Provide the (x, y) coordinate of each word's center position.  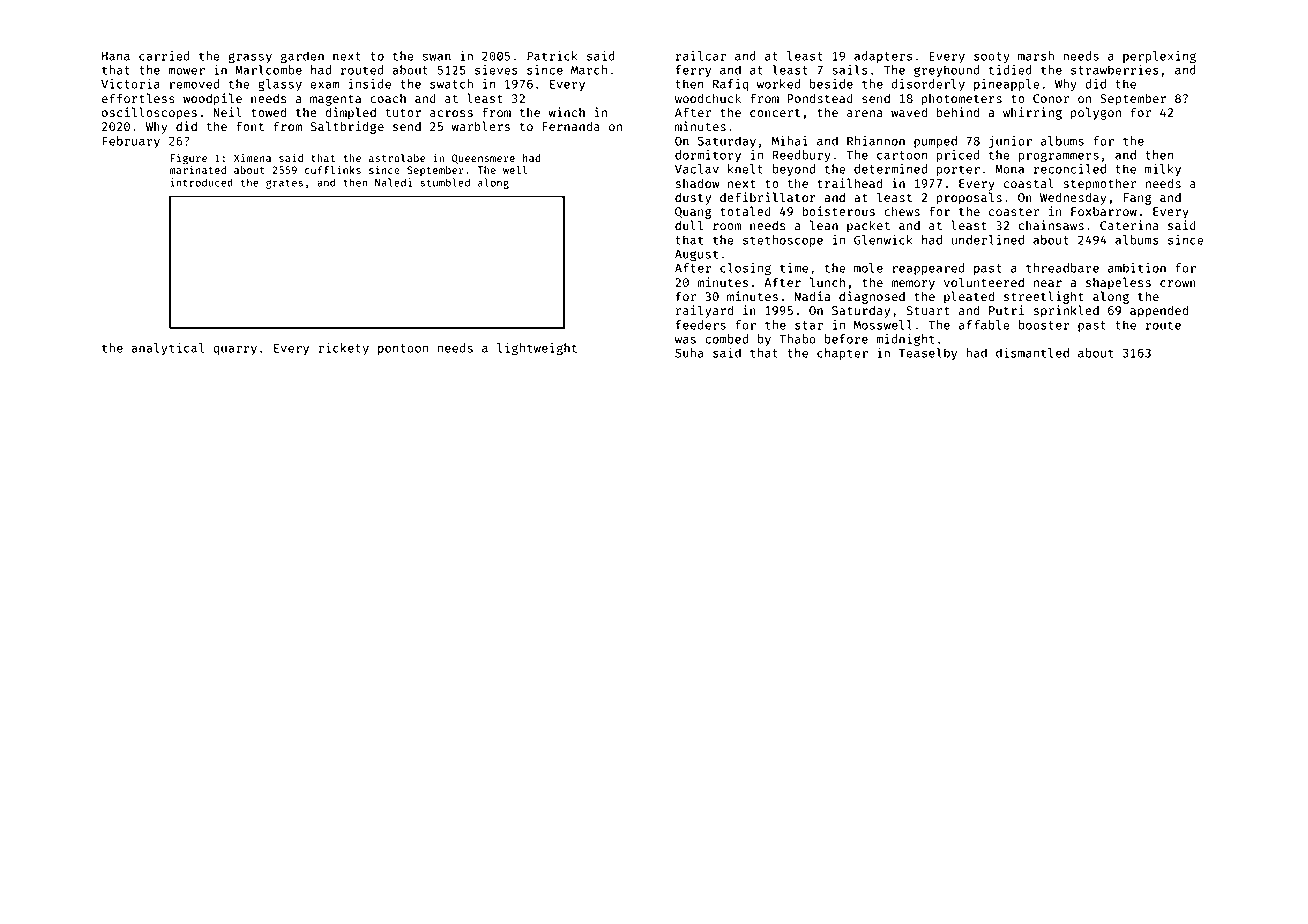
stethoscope (783, 241)
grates (284, 184)
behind (958, 112)
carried (164, 56)
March (589, 70)
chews (902, 211)
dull (689, 225)
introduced (202, 182)
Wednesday (1073, 198)
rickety (344, 349)
